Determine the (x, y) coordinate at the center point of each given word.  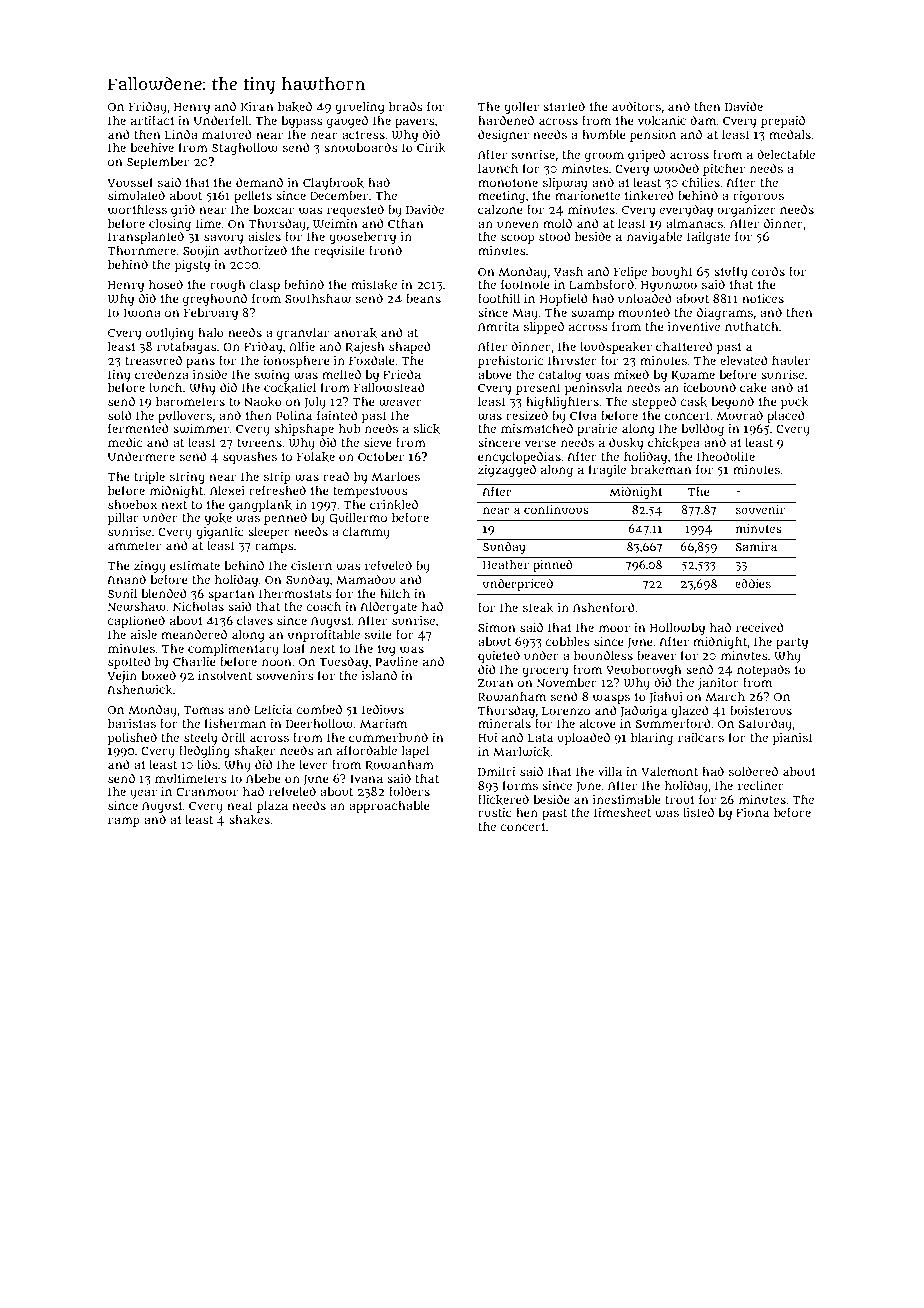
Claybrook (333, 184)
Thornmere (141, 250)
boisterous (761, 710)
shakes (249, 820)
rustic (495, 812)
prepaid (783, 121)
